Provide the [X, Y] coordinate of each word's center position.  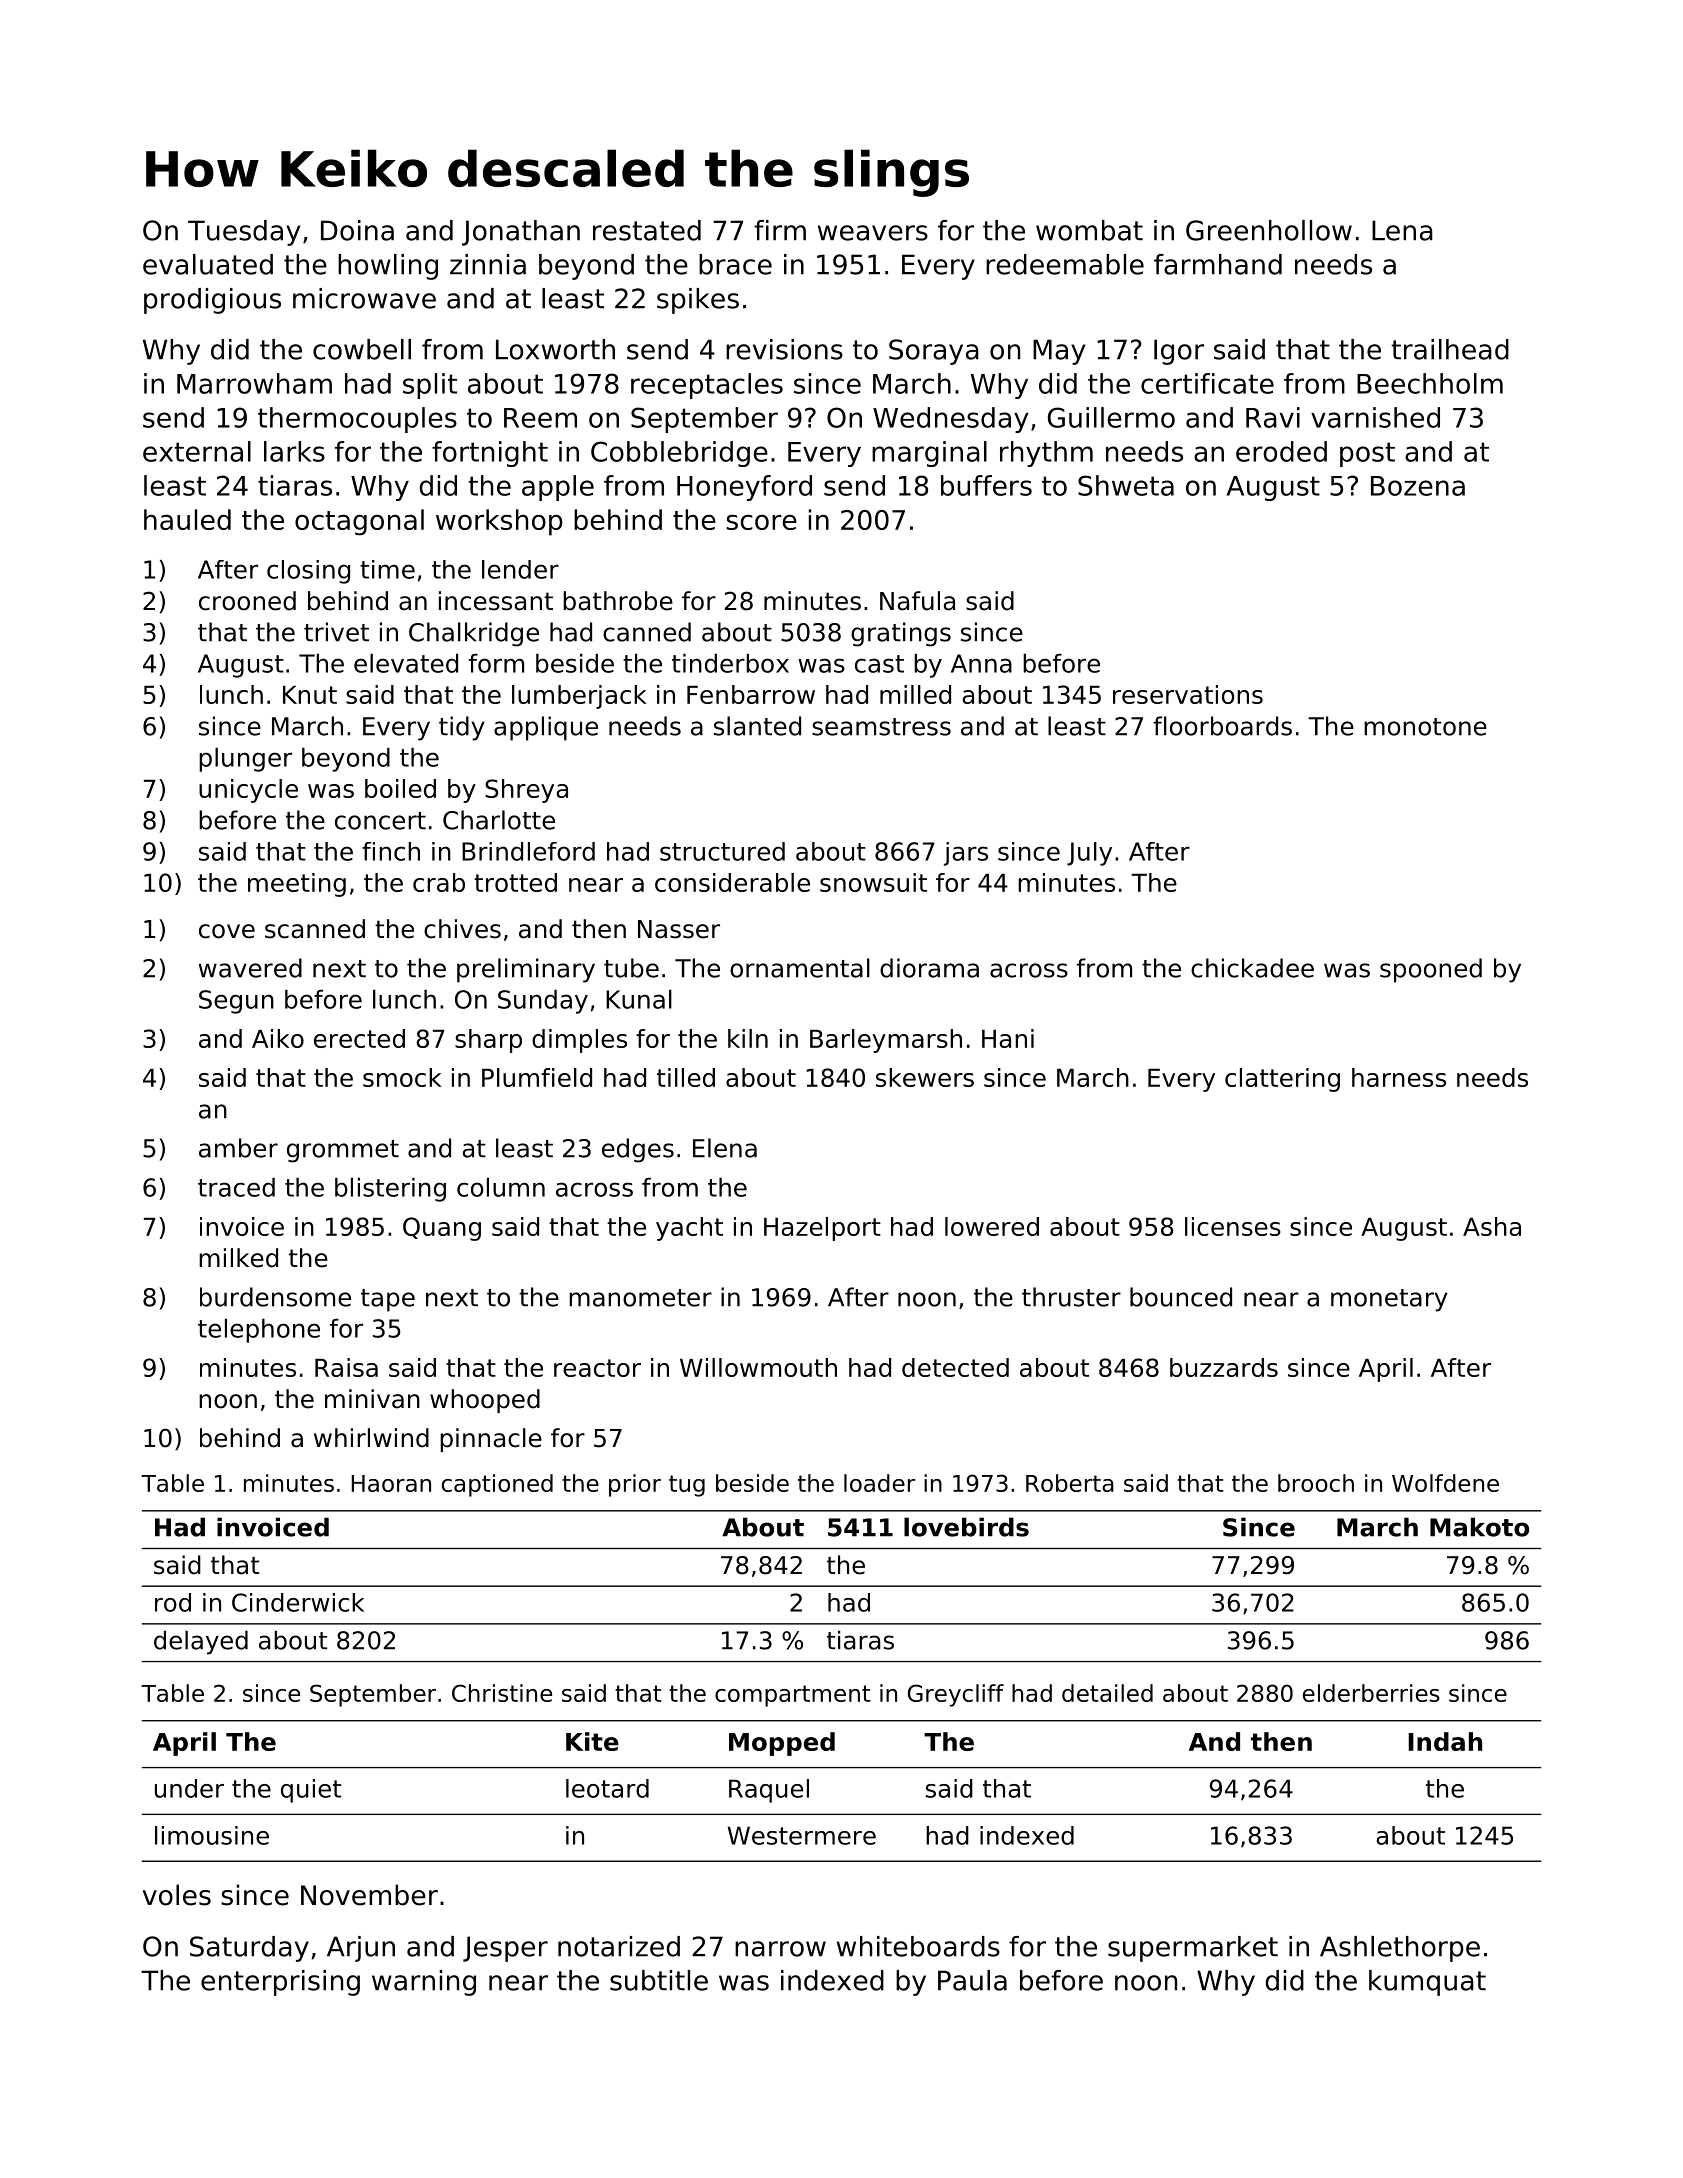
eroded [1281, 451]
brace [735, 264]
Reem [540, 418]
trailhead [1450, 349]
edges [638, 1150]
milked [238, 1258]
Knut [310, 695]
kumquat [1427, 1983]
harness [1399, 1077]
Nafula [917, 601]
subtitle [659, 1980]
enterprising [280, 1983]
